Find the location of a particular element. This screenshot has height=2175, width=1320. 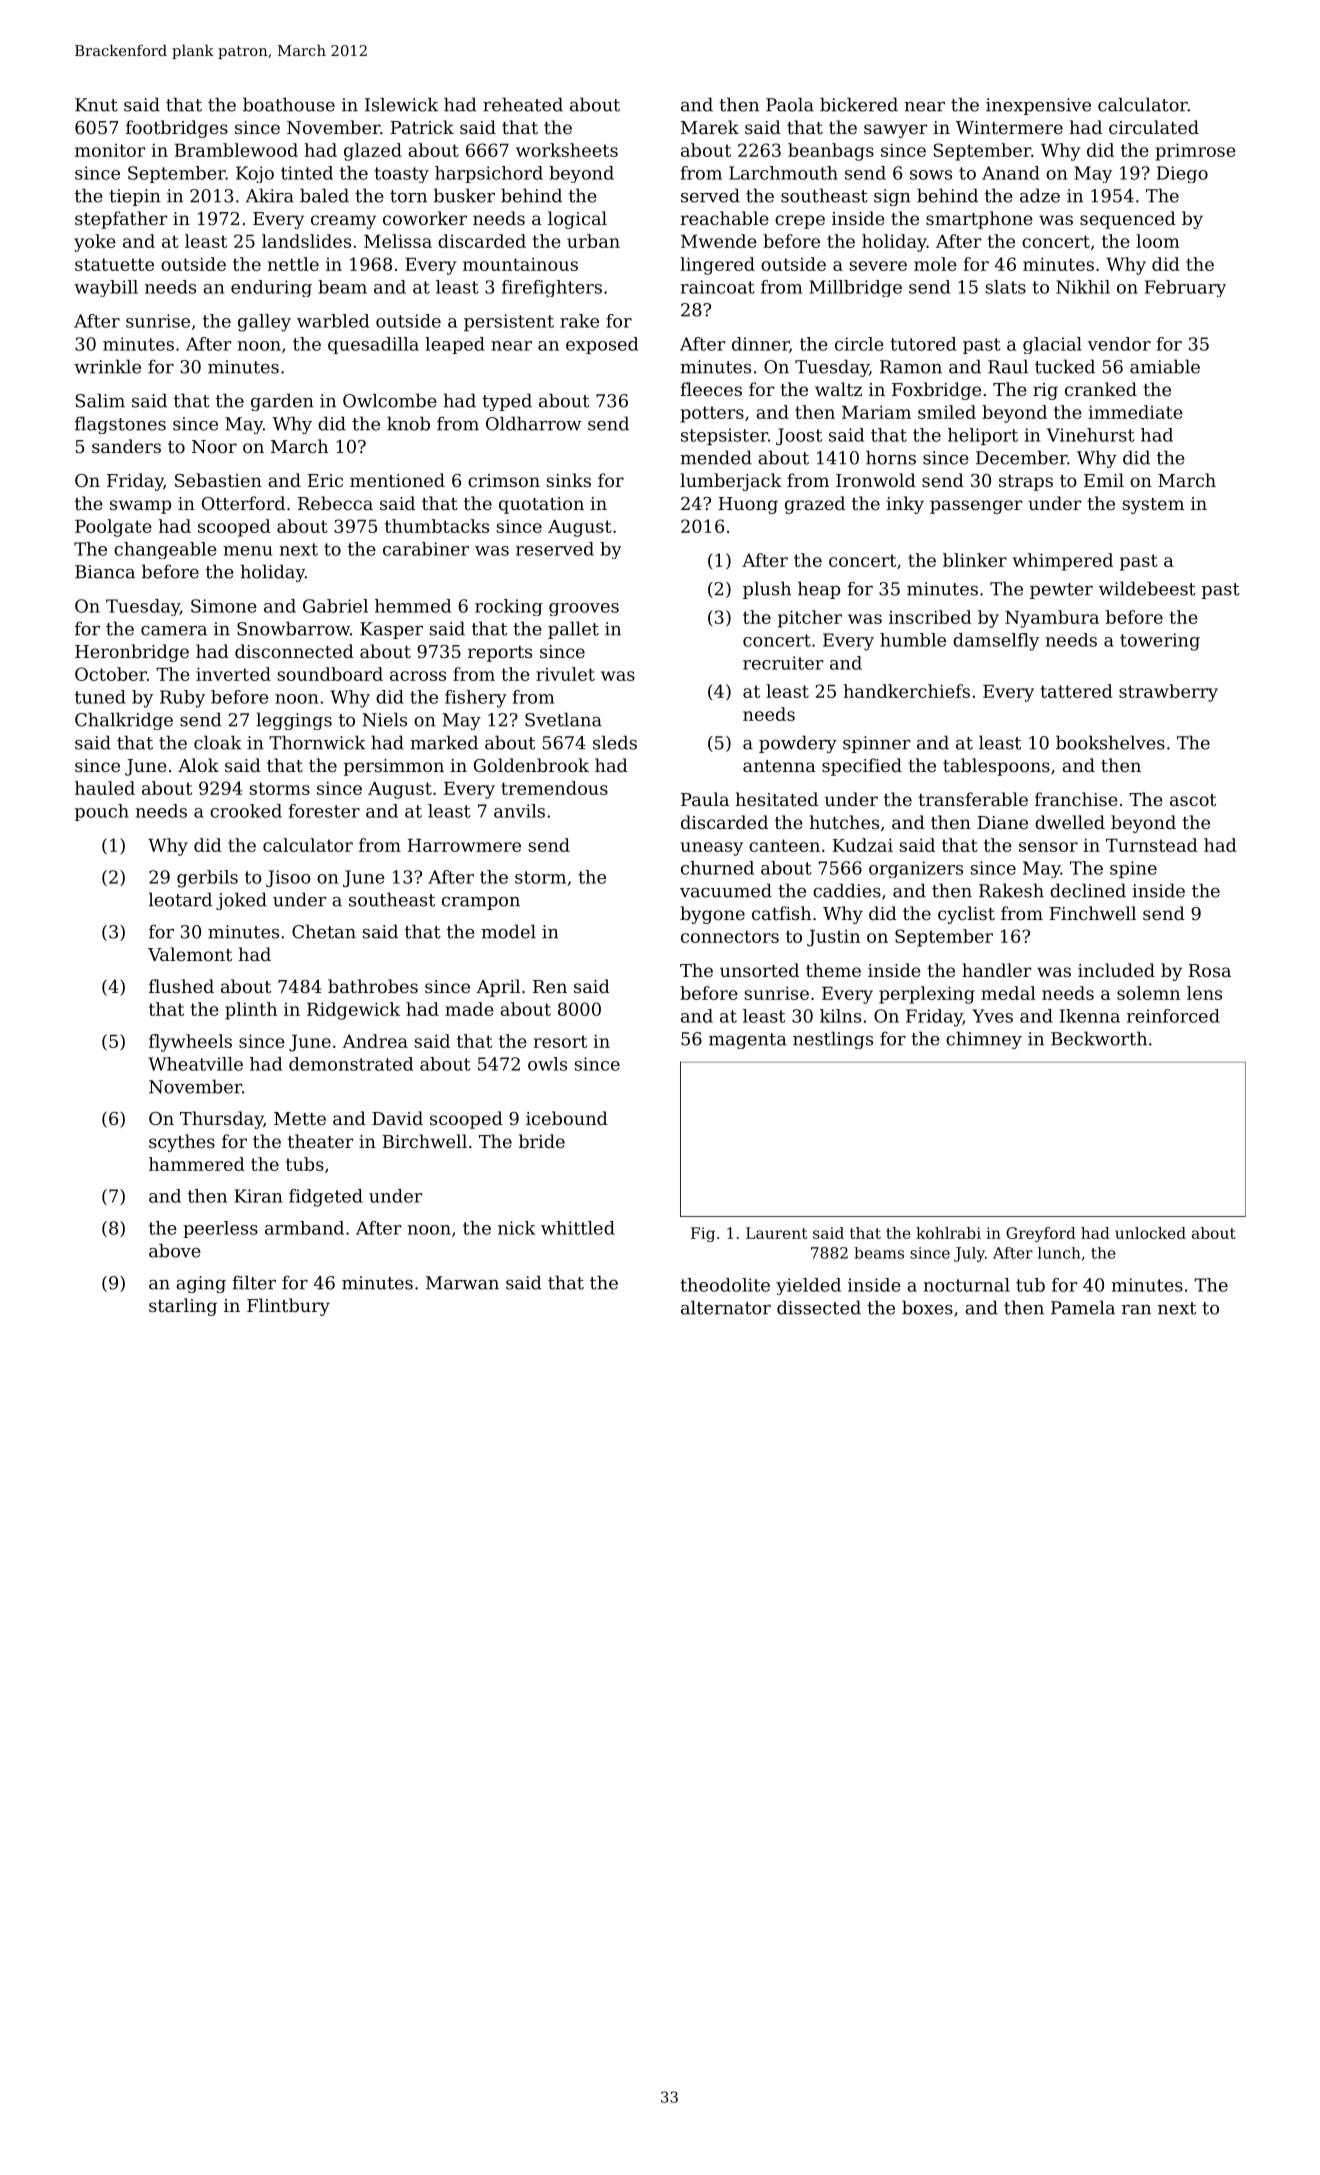

tablespoons is located at coordinates (996, 767).
